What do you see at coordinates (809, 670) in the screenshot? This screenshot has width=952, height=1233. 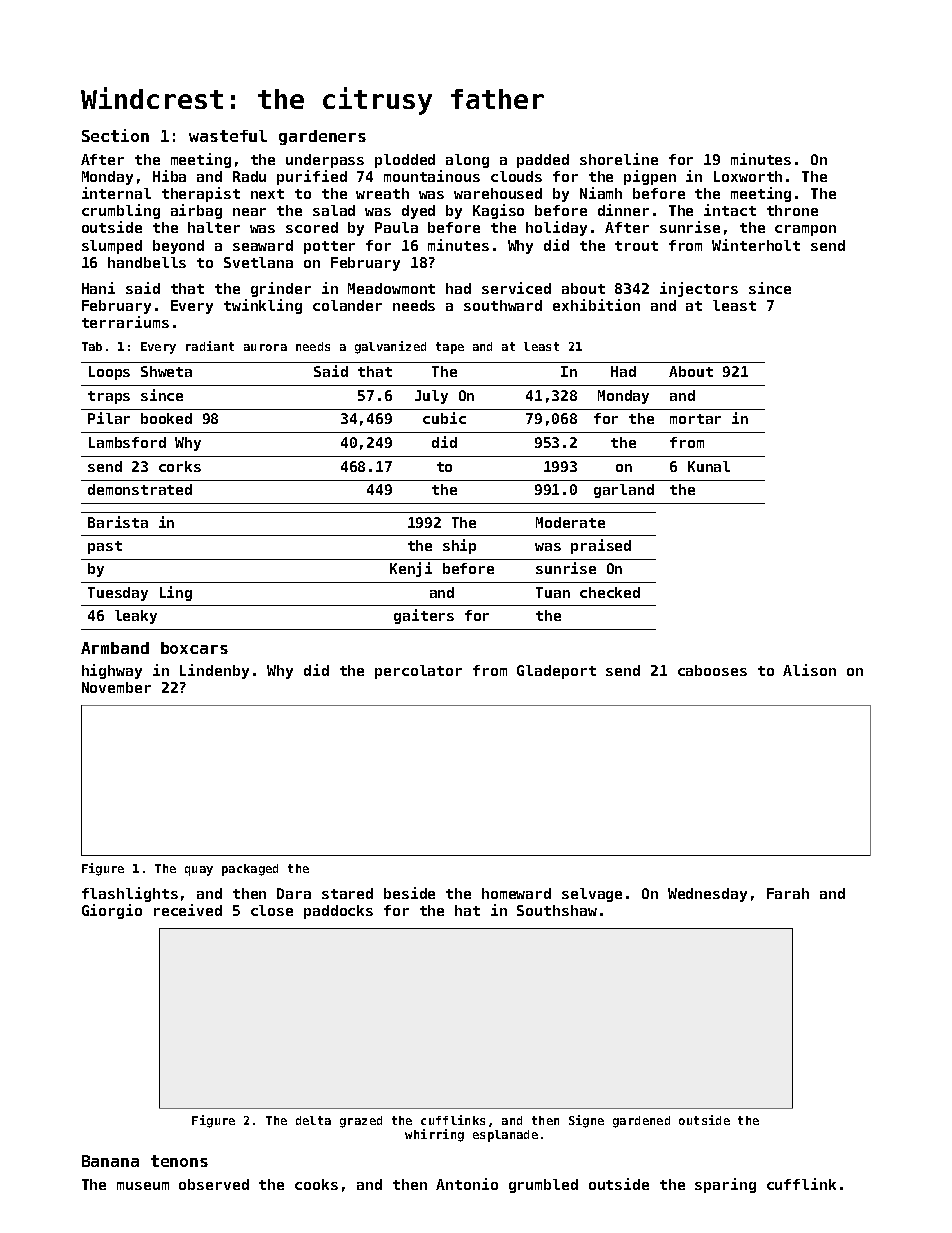 I see `Alison` at bounding box center [809, 670].
